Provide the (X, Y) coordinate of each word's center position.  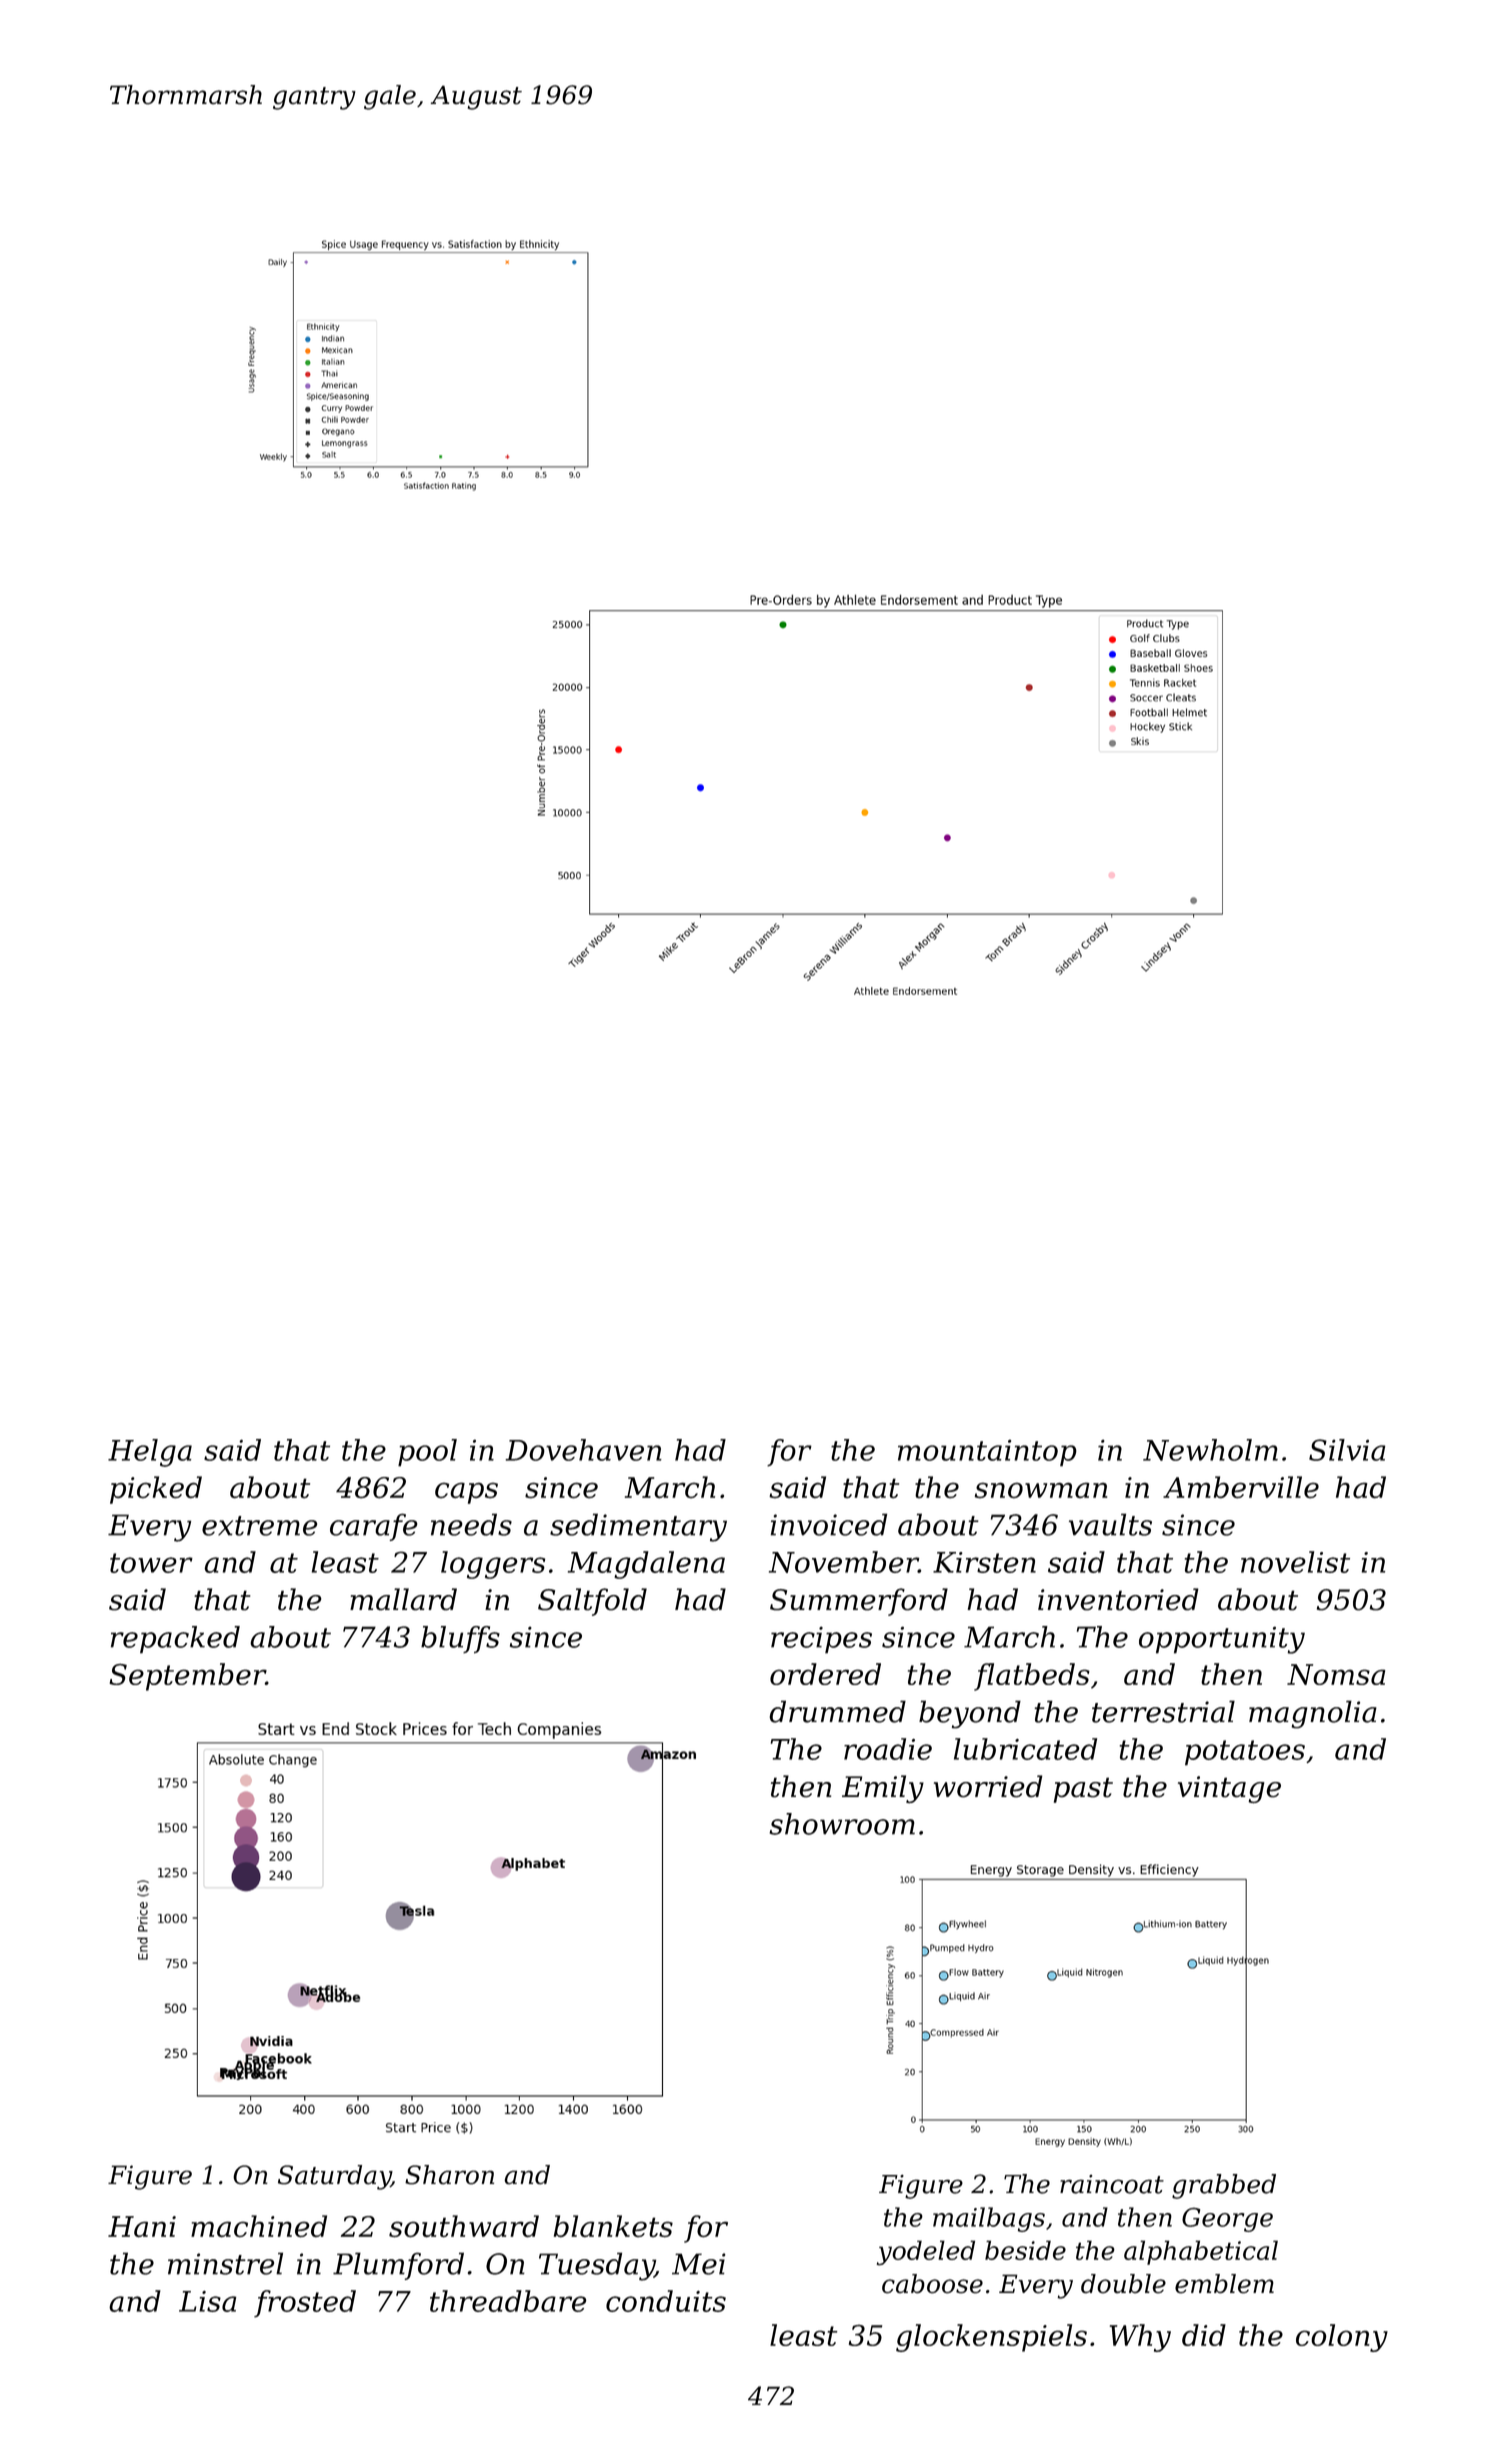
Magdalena (646, 1565)
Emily (883, 1789)
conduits (666, 2301)
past (1083, 1790)
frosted (305, 2304)
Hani (142, 2226)
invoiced (829, 1524)
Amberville (1241, 1487)
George (1227, 2220)
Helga (150, 1453)
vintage (1229, 1789)
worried (988, 1786)
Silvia (1347, 1450)
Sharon (449, 2175)
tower (151, 1563)
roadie (888, 1749)
